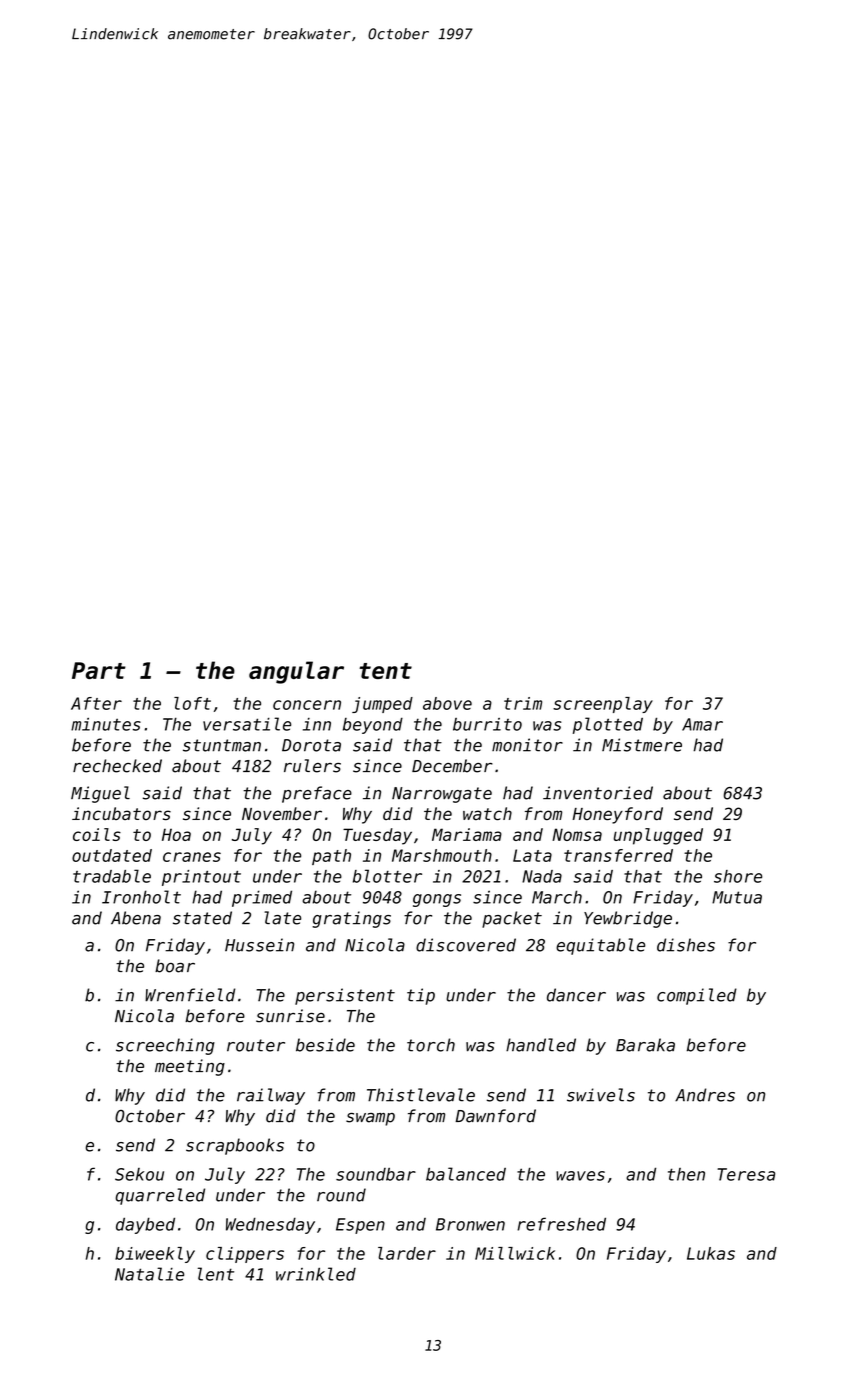 The image size is (849, 1400). Describe the element at coordinates (598, 793) in the screenshot. I see `inventoried` at that location.
